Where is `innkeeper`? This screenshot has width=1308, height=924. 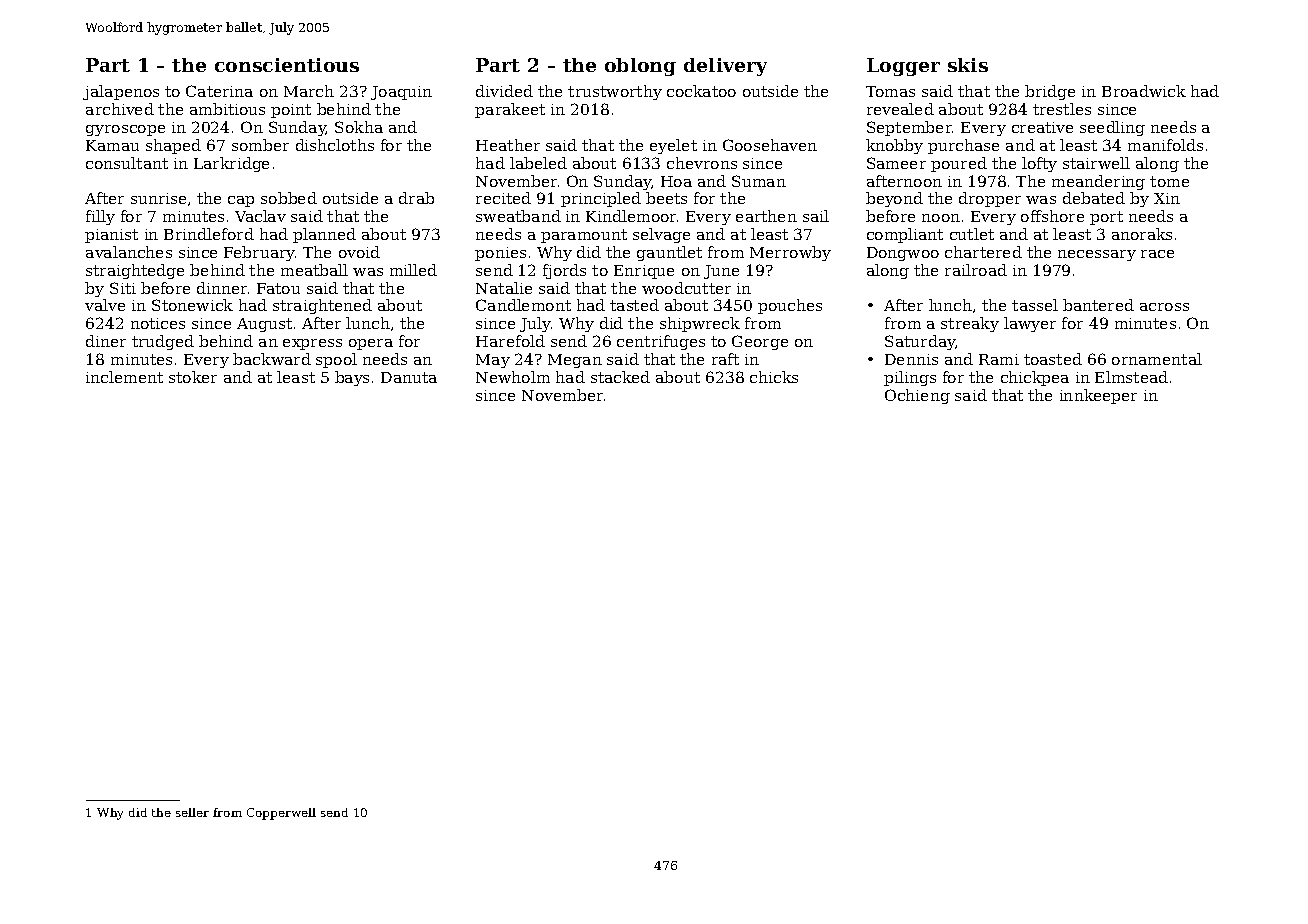
innkeeper is located at coordinates (1098, 396).
